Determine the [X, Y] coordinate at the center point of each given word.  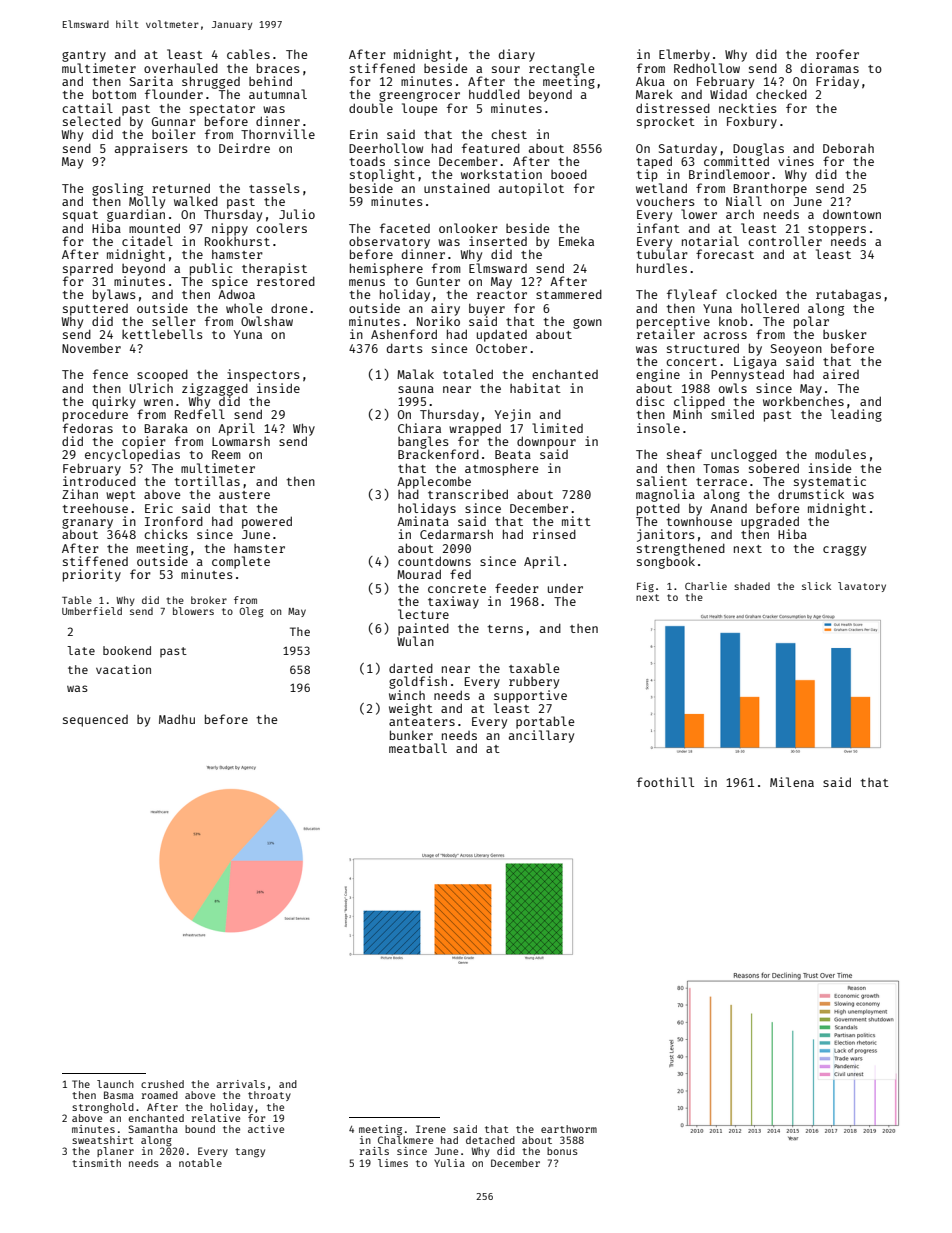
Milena [792, 782]
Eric [159, 508]
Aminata [423, 521]
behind [270, 81]
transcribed [468, 494]
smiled [732, 414]
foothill [665, 782]
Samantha [153, 1129]
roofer [837, 54]
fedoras [88, 428]
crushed [162, 1084]
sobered [774, 468]
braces [278, 68]
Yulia [449, 1163]
